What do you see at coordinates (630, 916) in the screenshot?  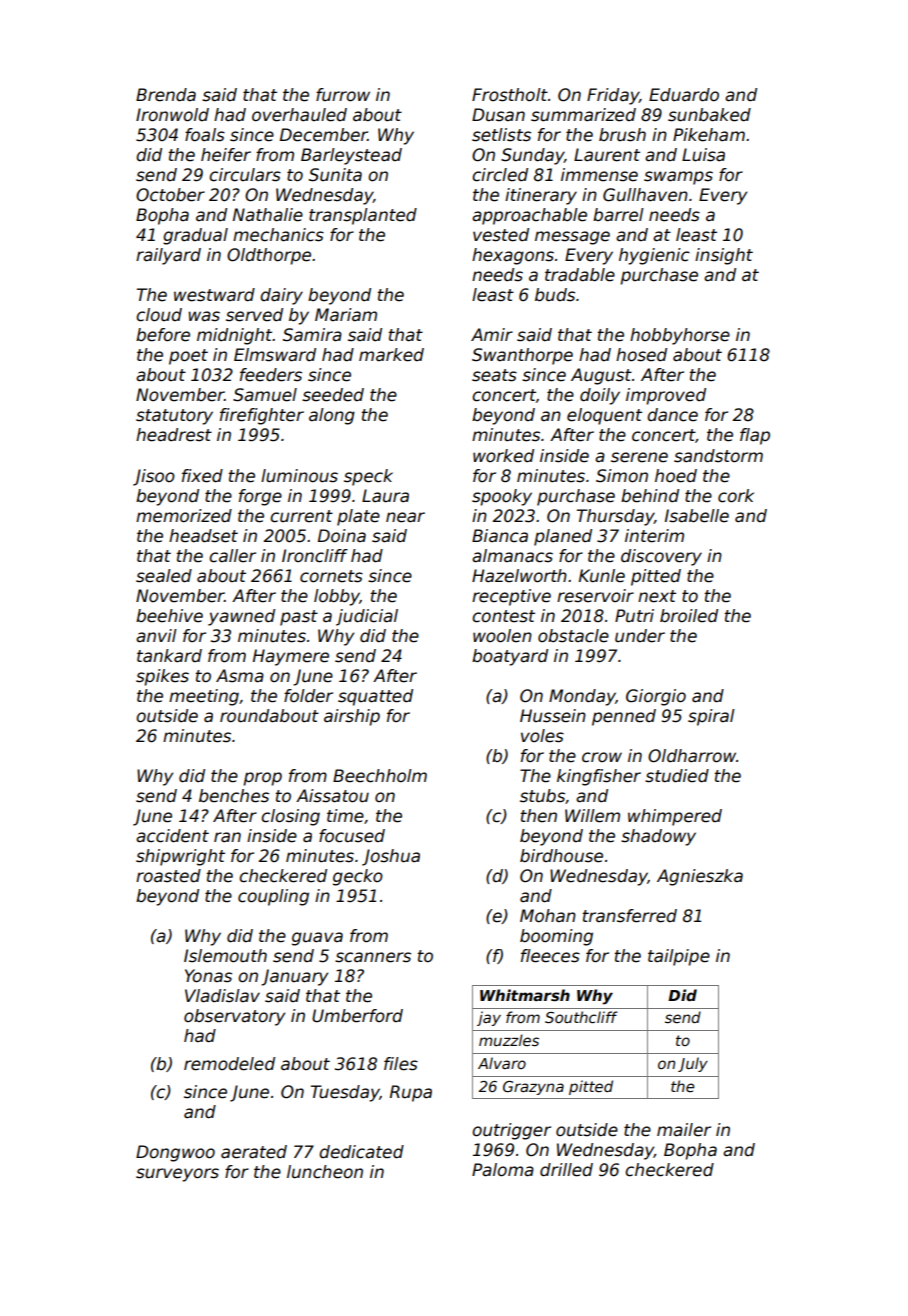 I see `transferred` at bounding box center [630, 916].
